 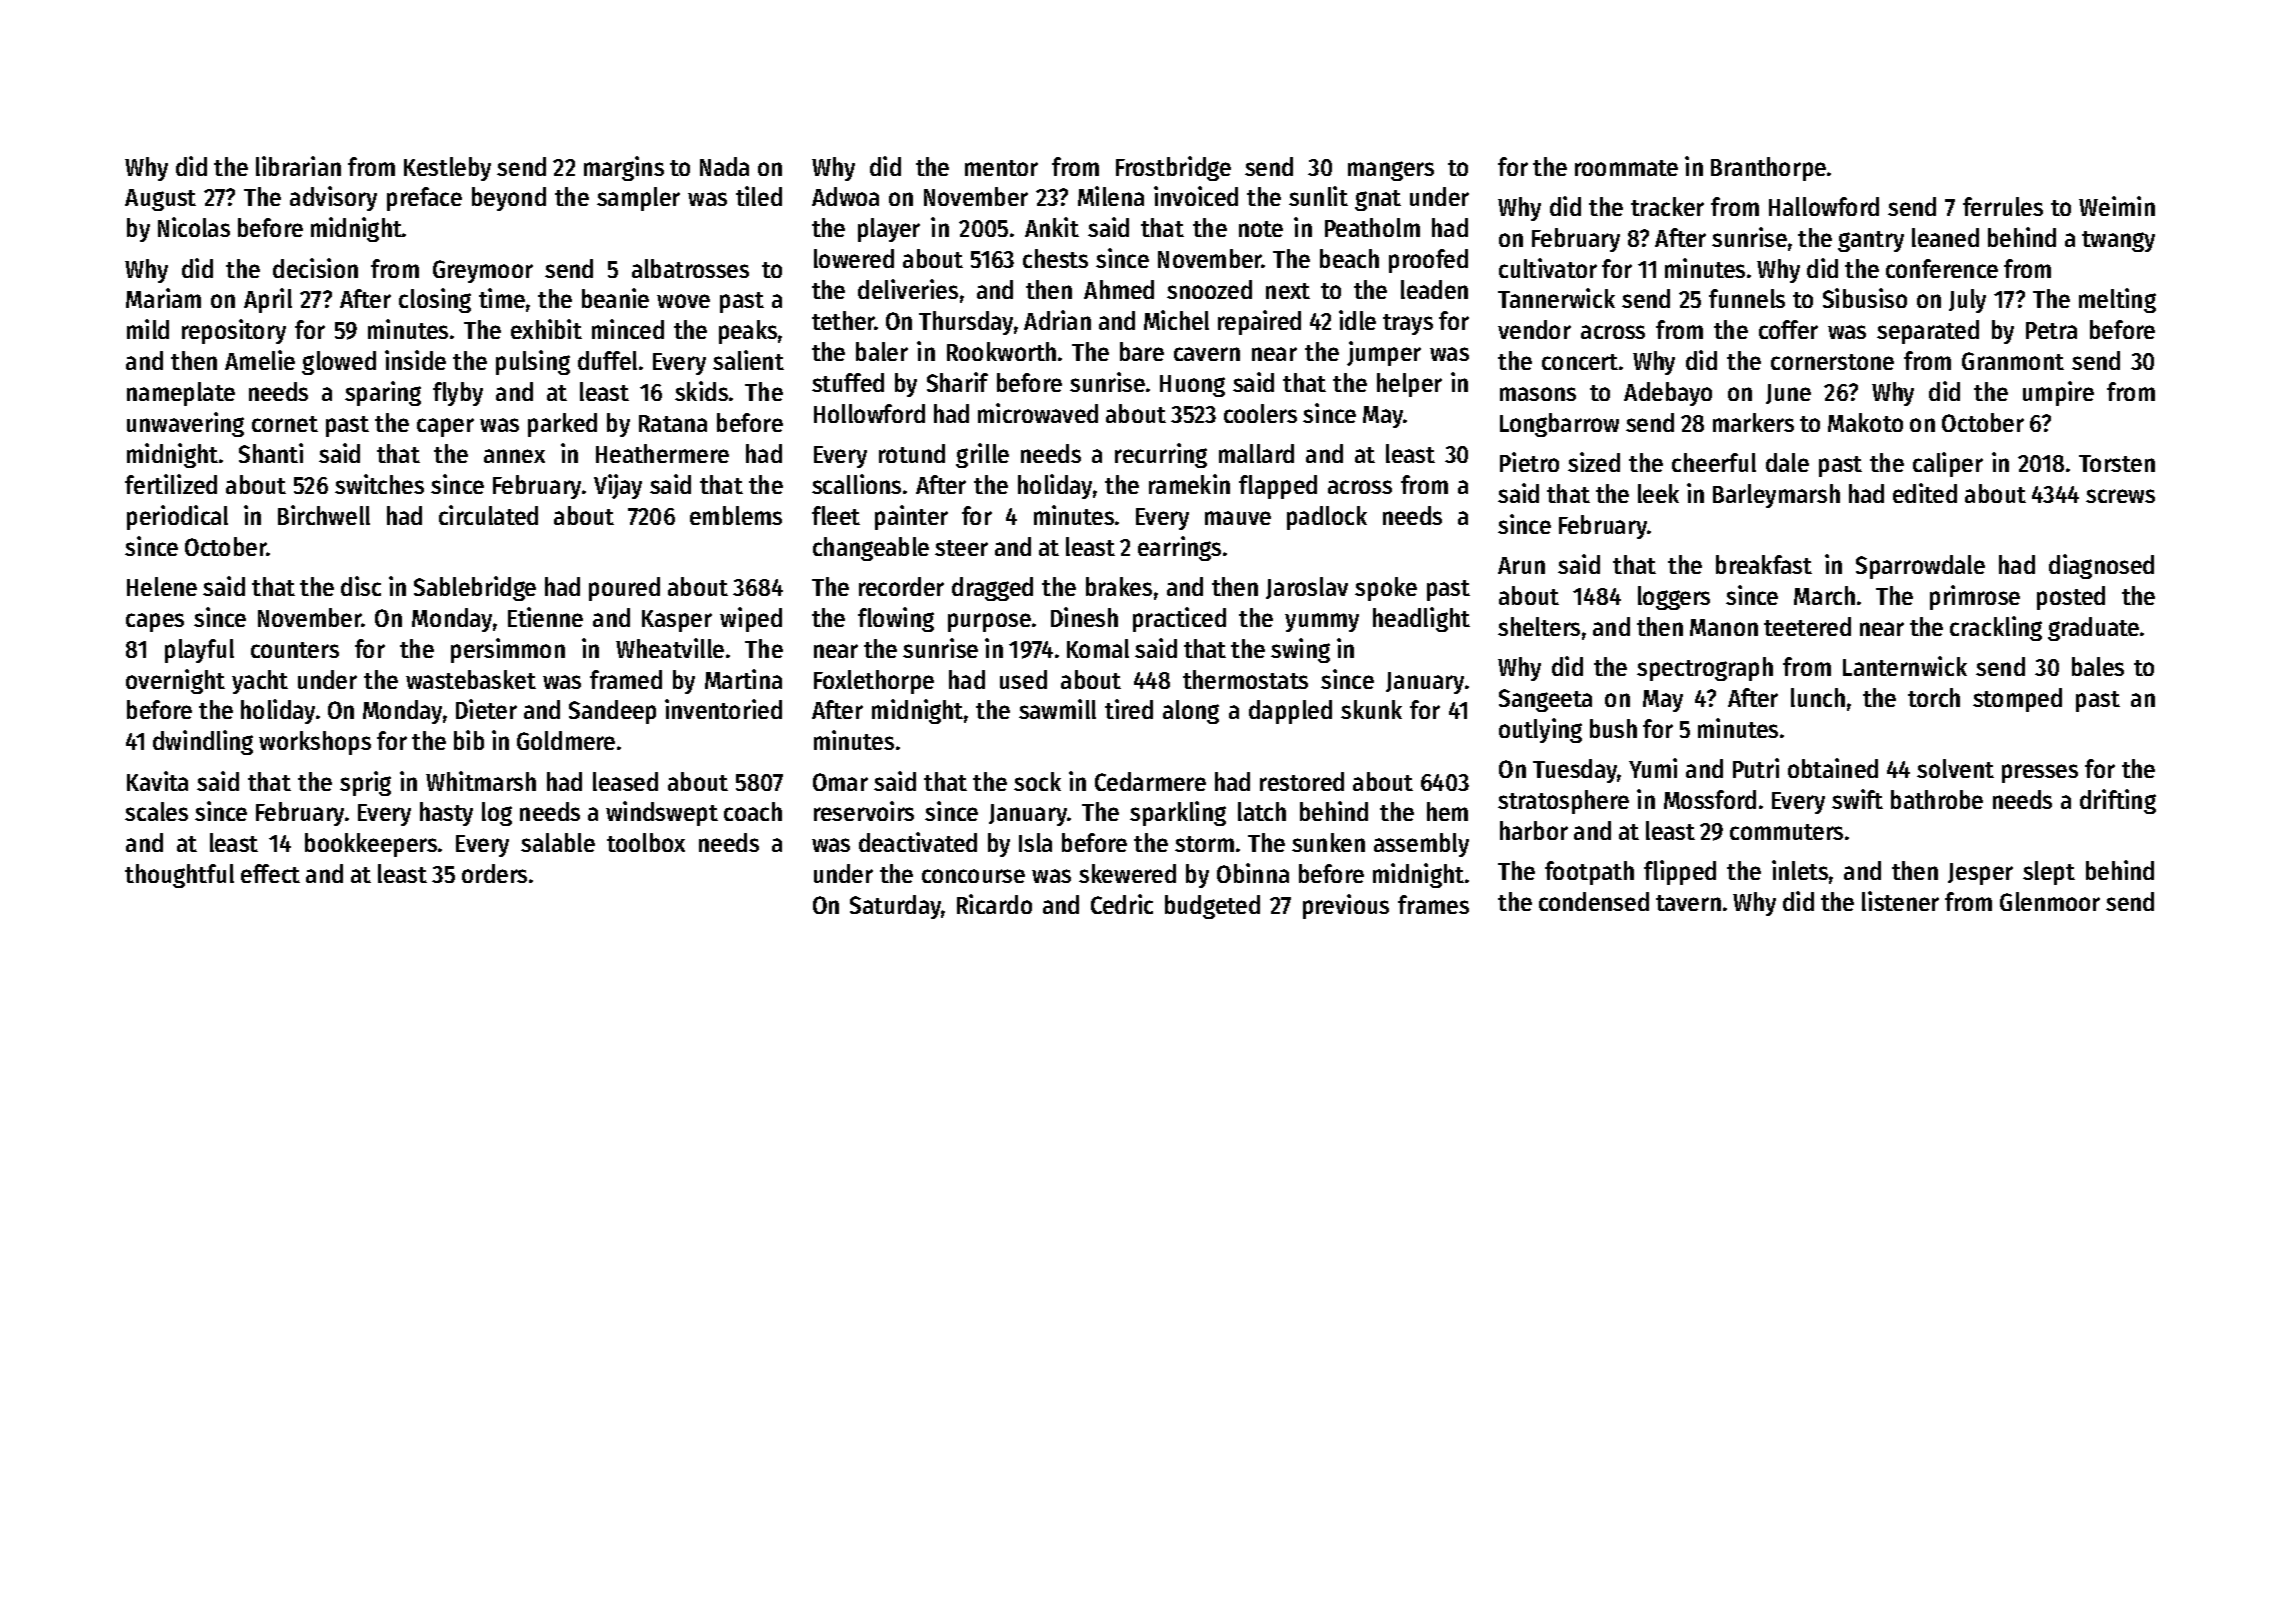 I want to click on emblems, so click(x=736, y=515).
